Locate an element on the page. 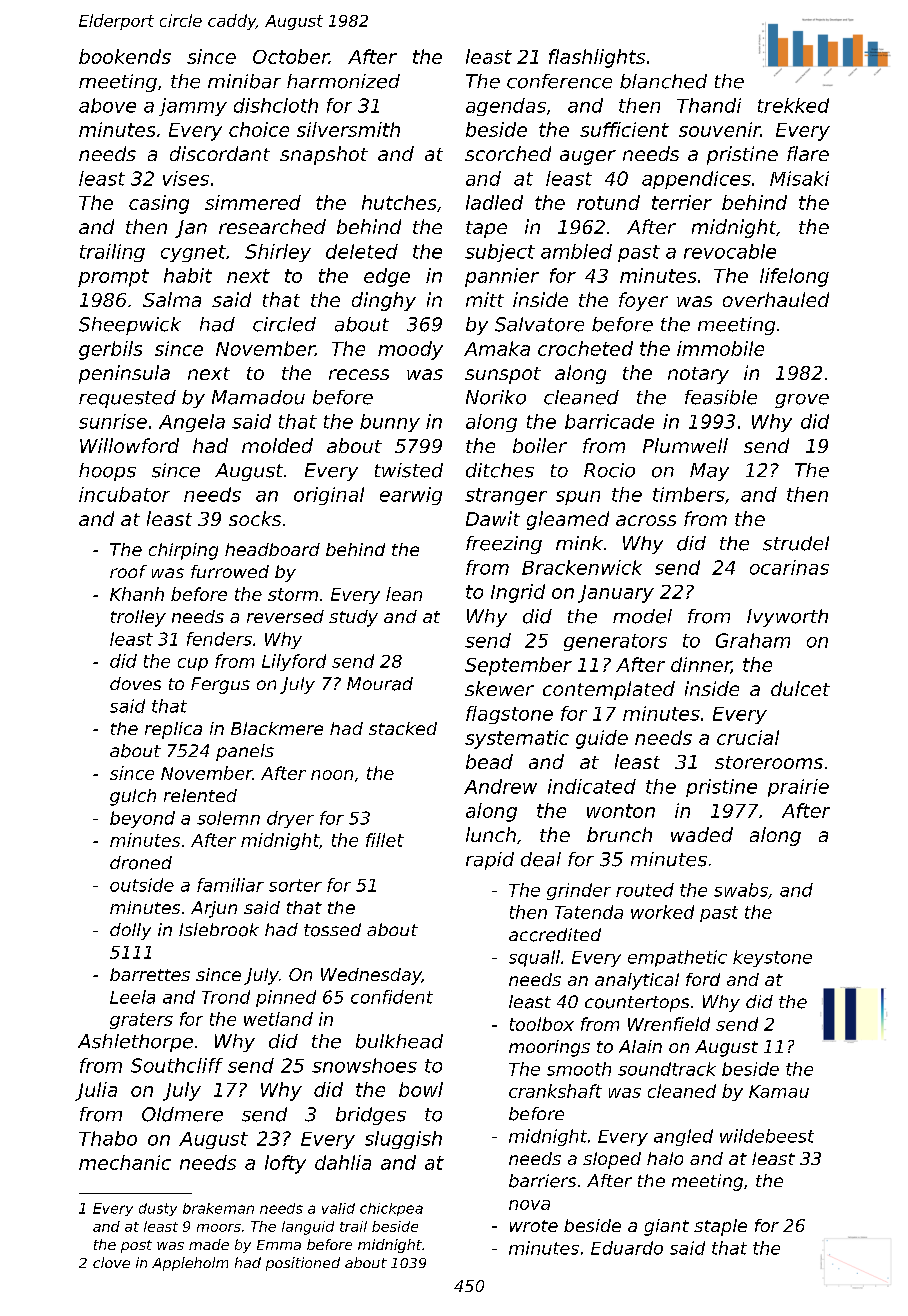  rotund is located at coordinates (608, 202).
